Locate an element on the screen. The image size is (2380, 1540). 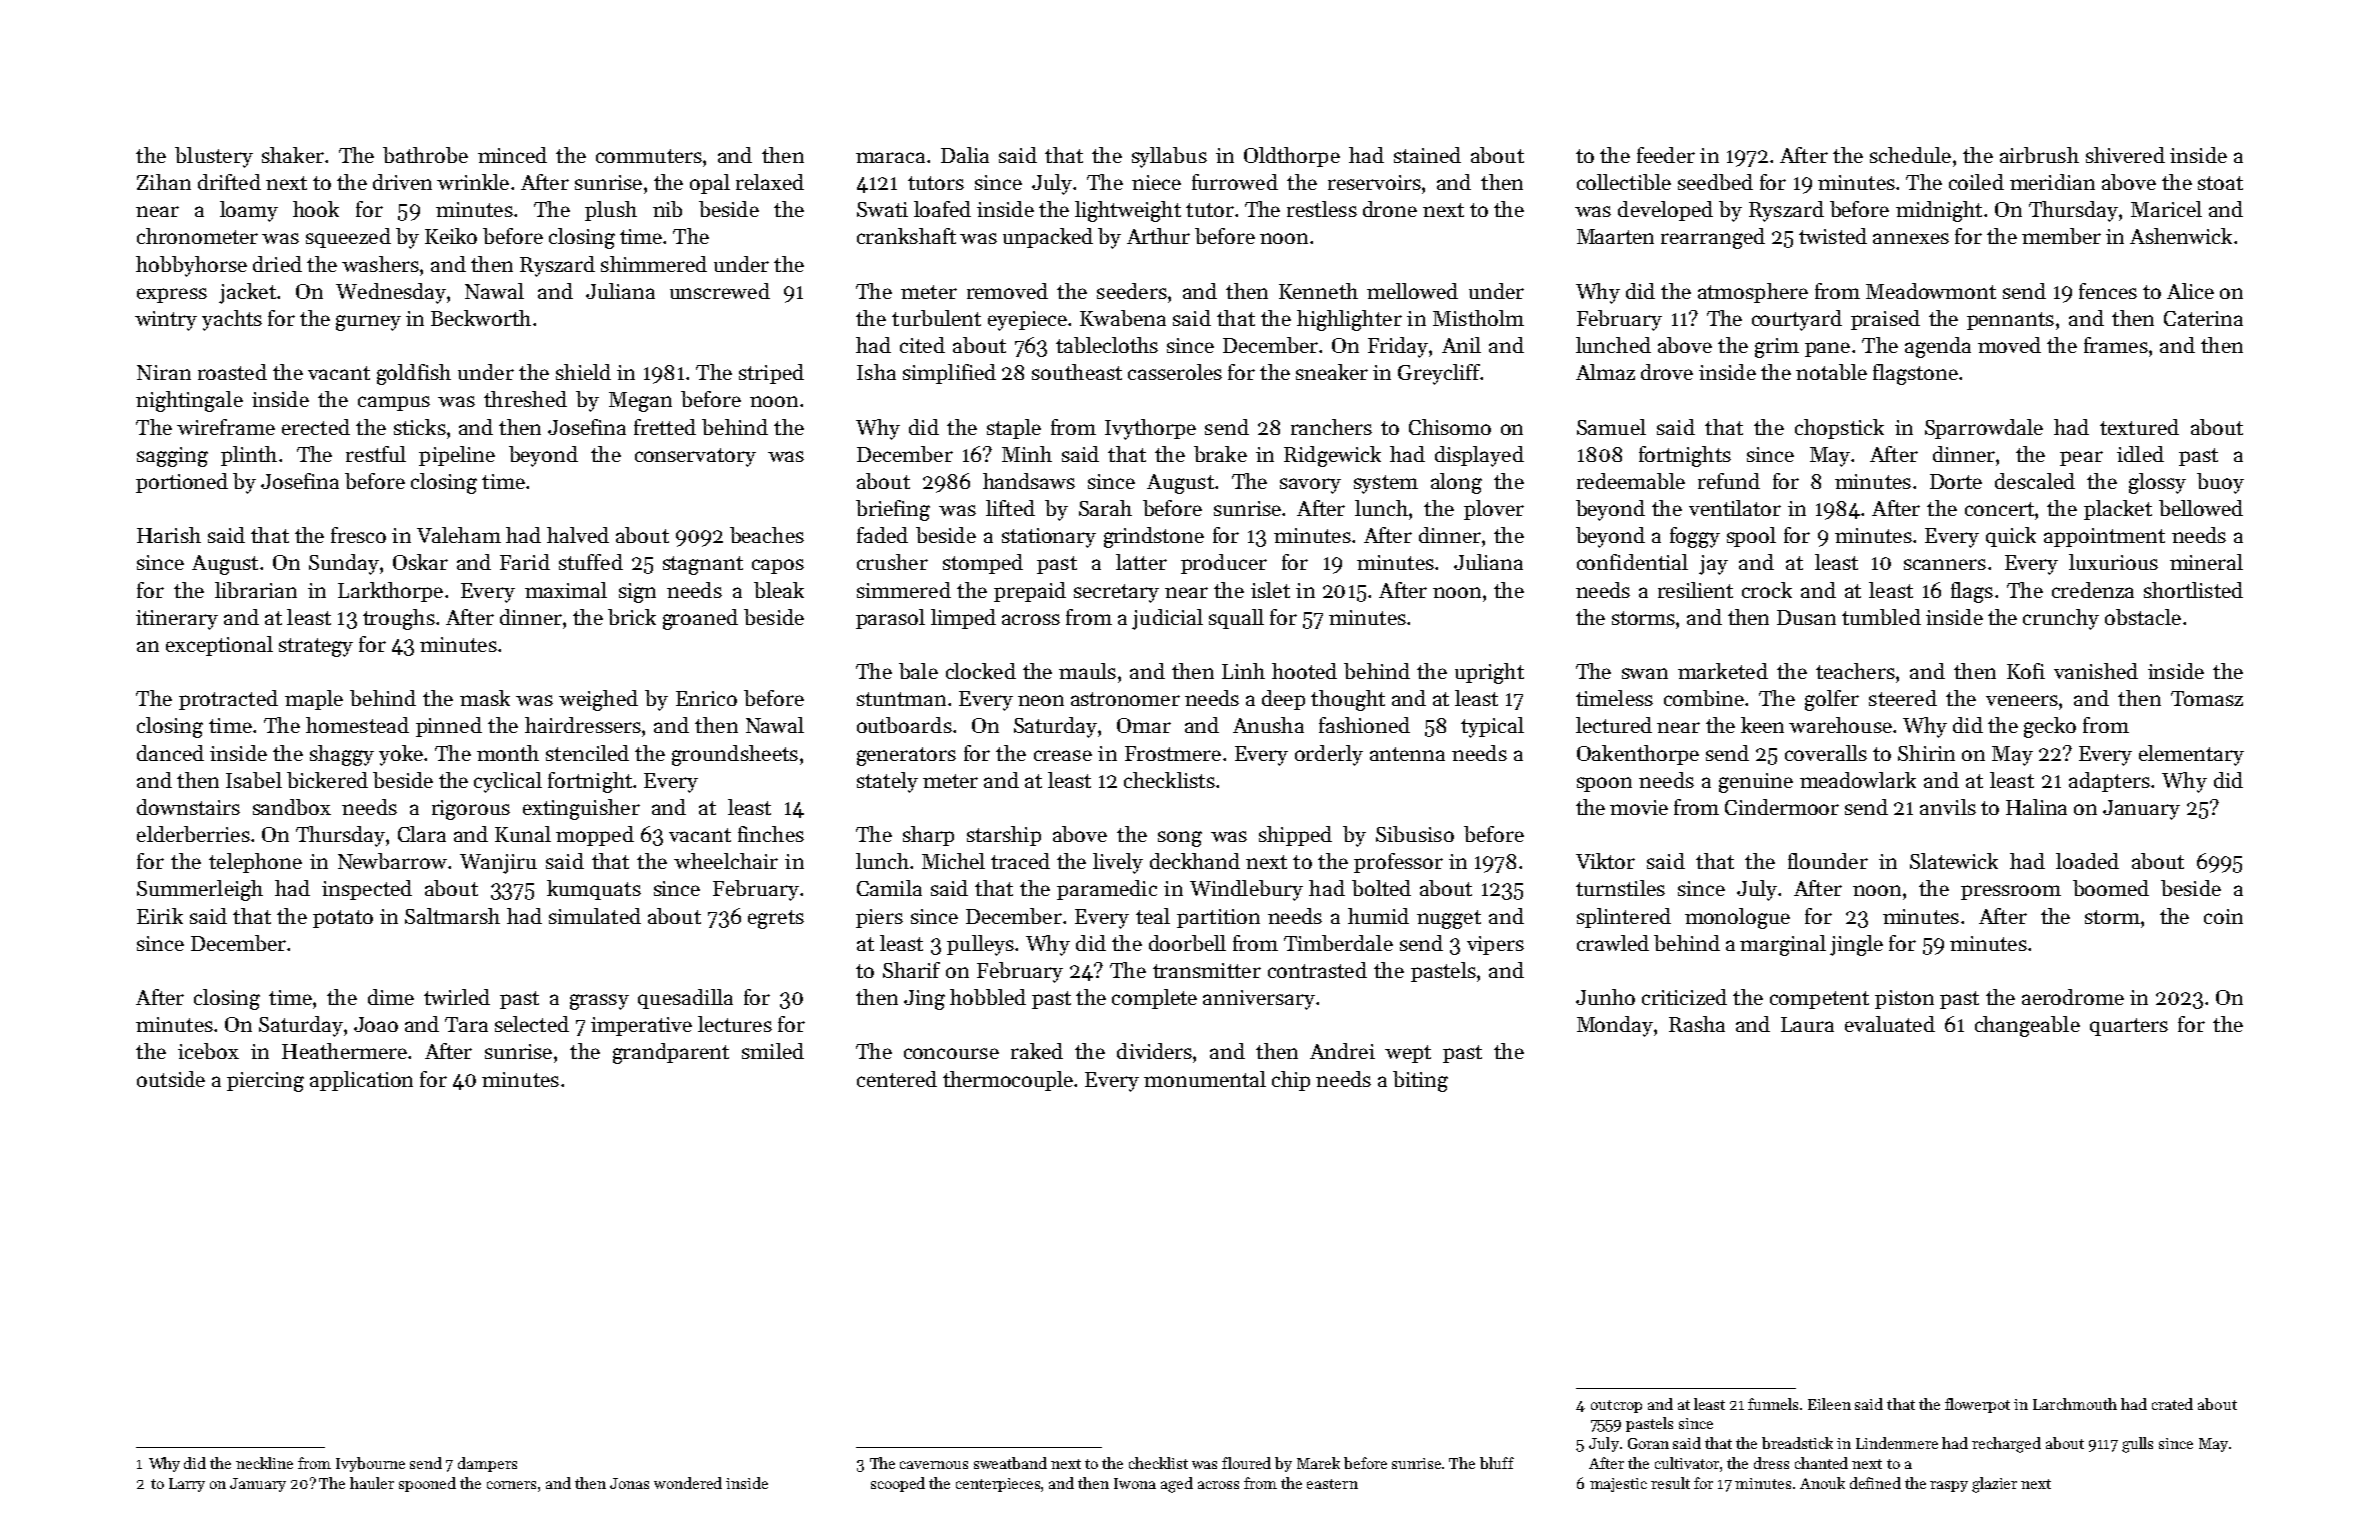
changeable is located at coordinates (2027, 1026).
